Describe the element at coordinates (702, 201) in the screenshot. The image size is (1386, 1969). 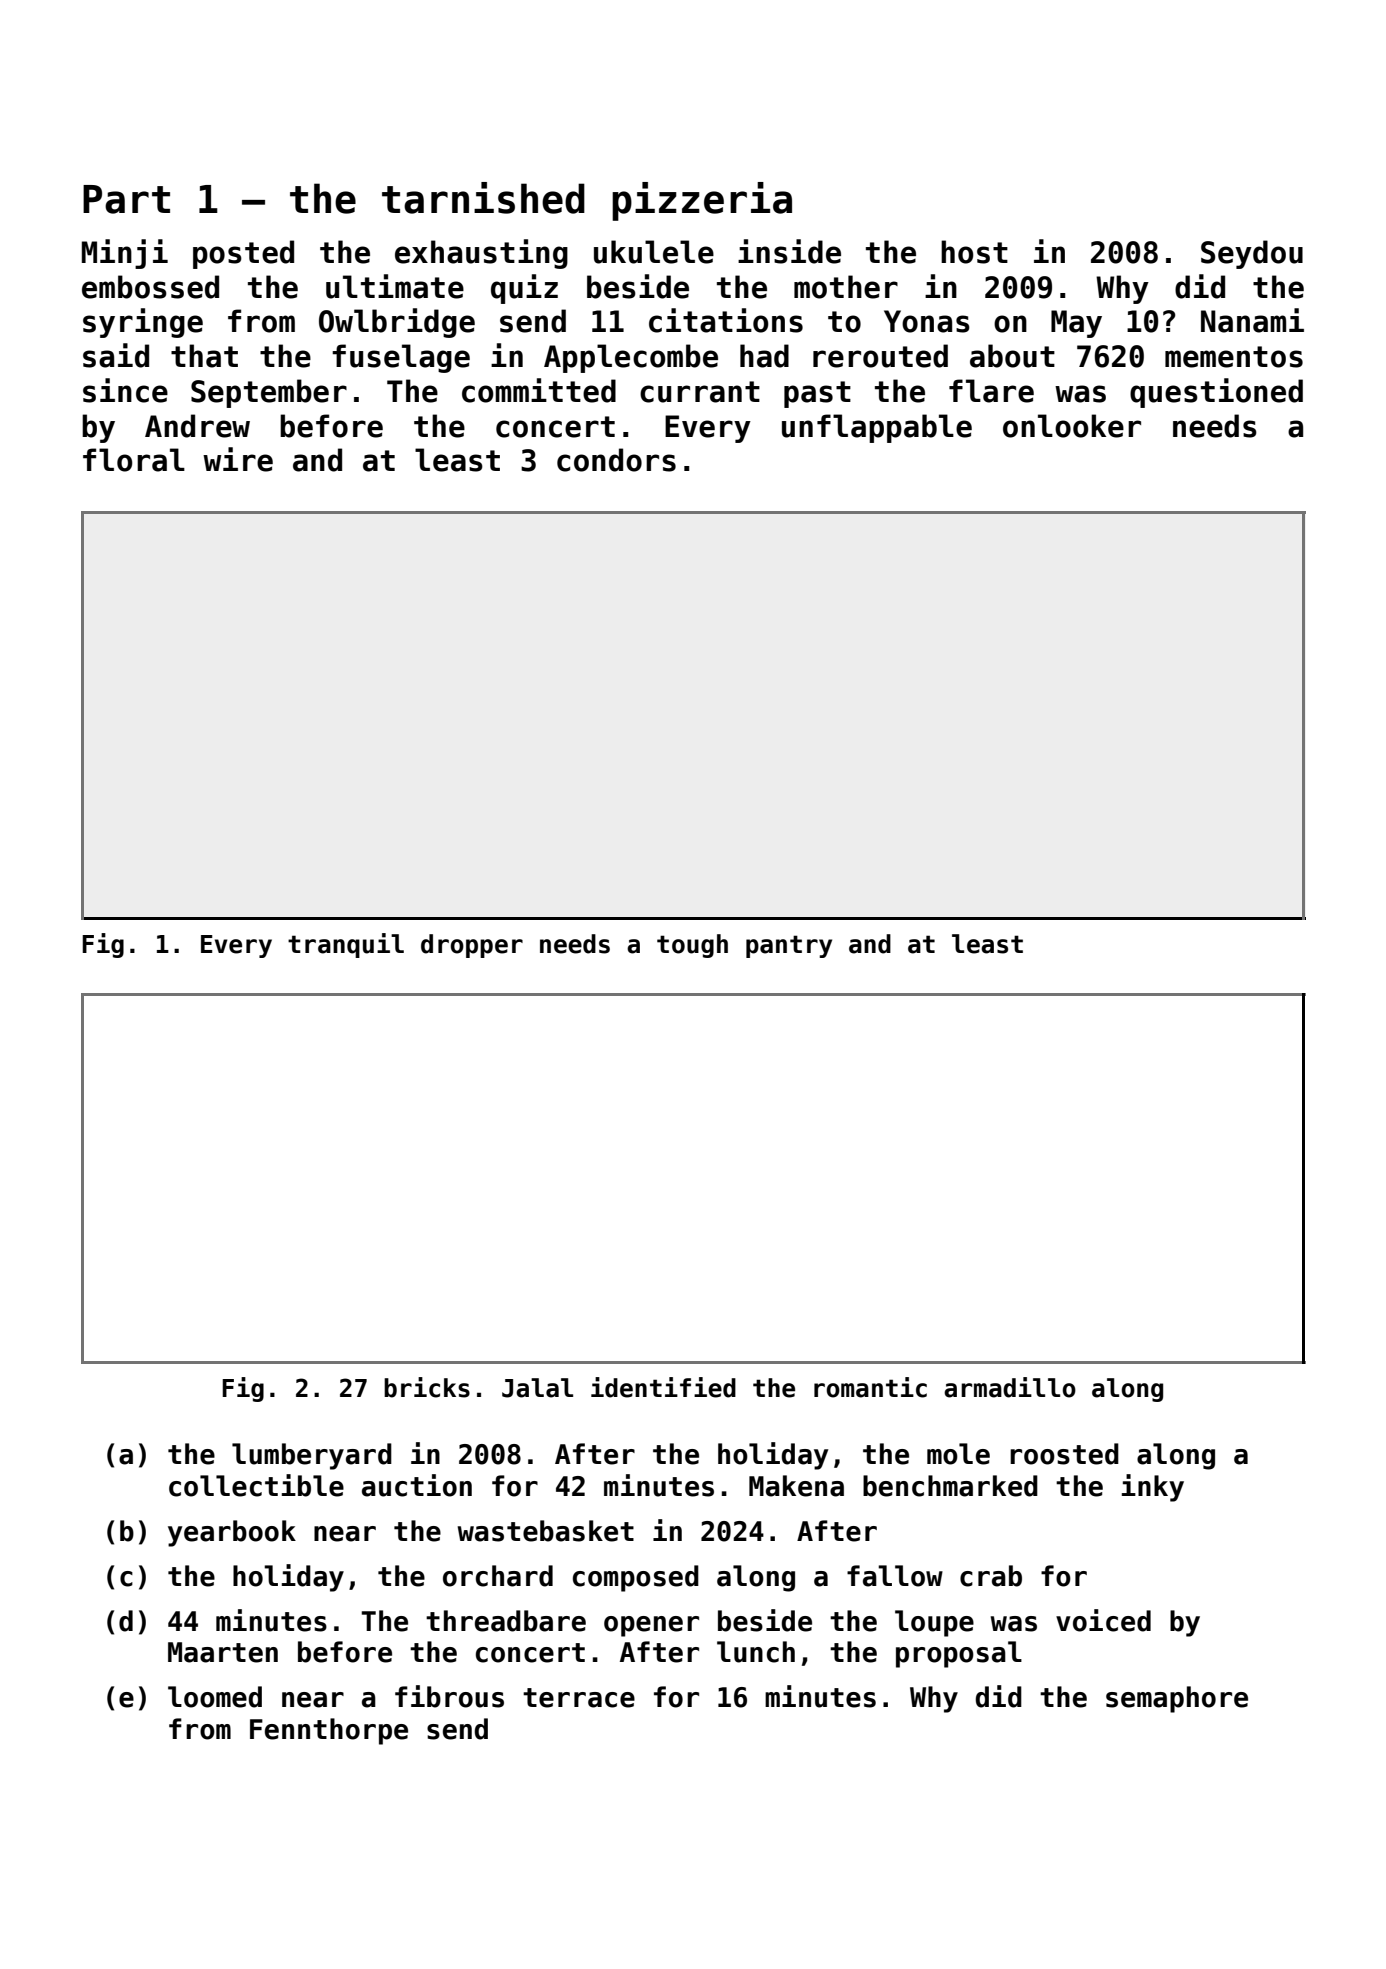
I see `pizzeria` at that location.
